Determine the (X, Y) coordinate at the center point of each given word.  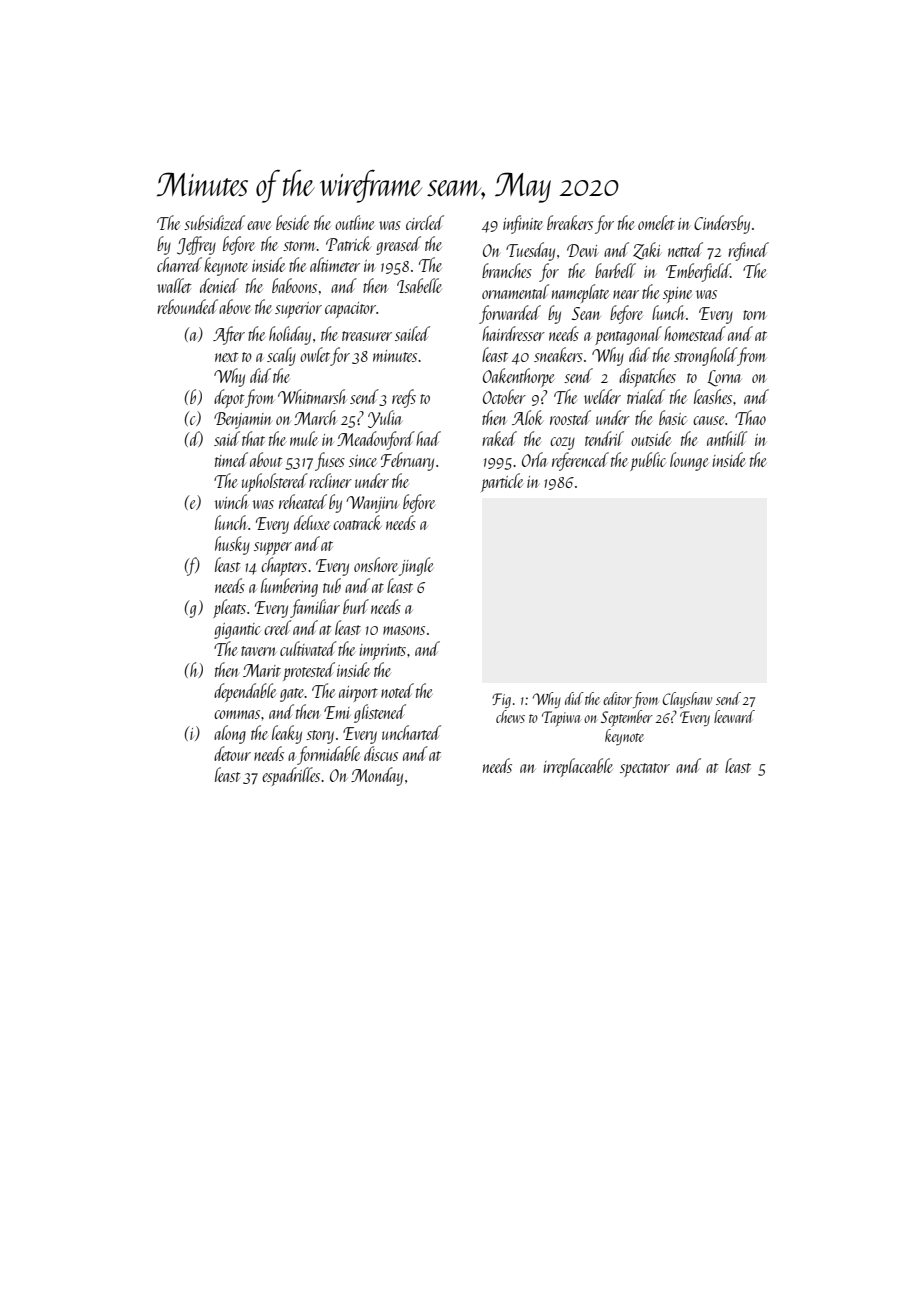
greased (398, 245)
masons (404, 630)
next (227, 357)
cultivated (308, 648)
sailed (412, 333)
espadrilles (291, 776)
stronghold (705, 356)
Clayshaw (687, 700)
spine (677, 295)
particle (502, 482)
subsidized (214, 222)
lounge (689, 461)
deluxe (312, 522)
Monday (377, 776)
